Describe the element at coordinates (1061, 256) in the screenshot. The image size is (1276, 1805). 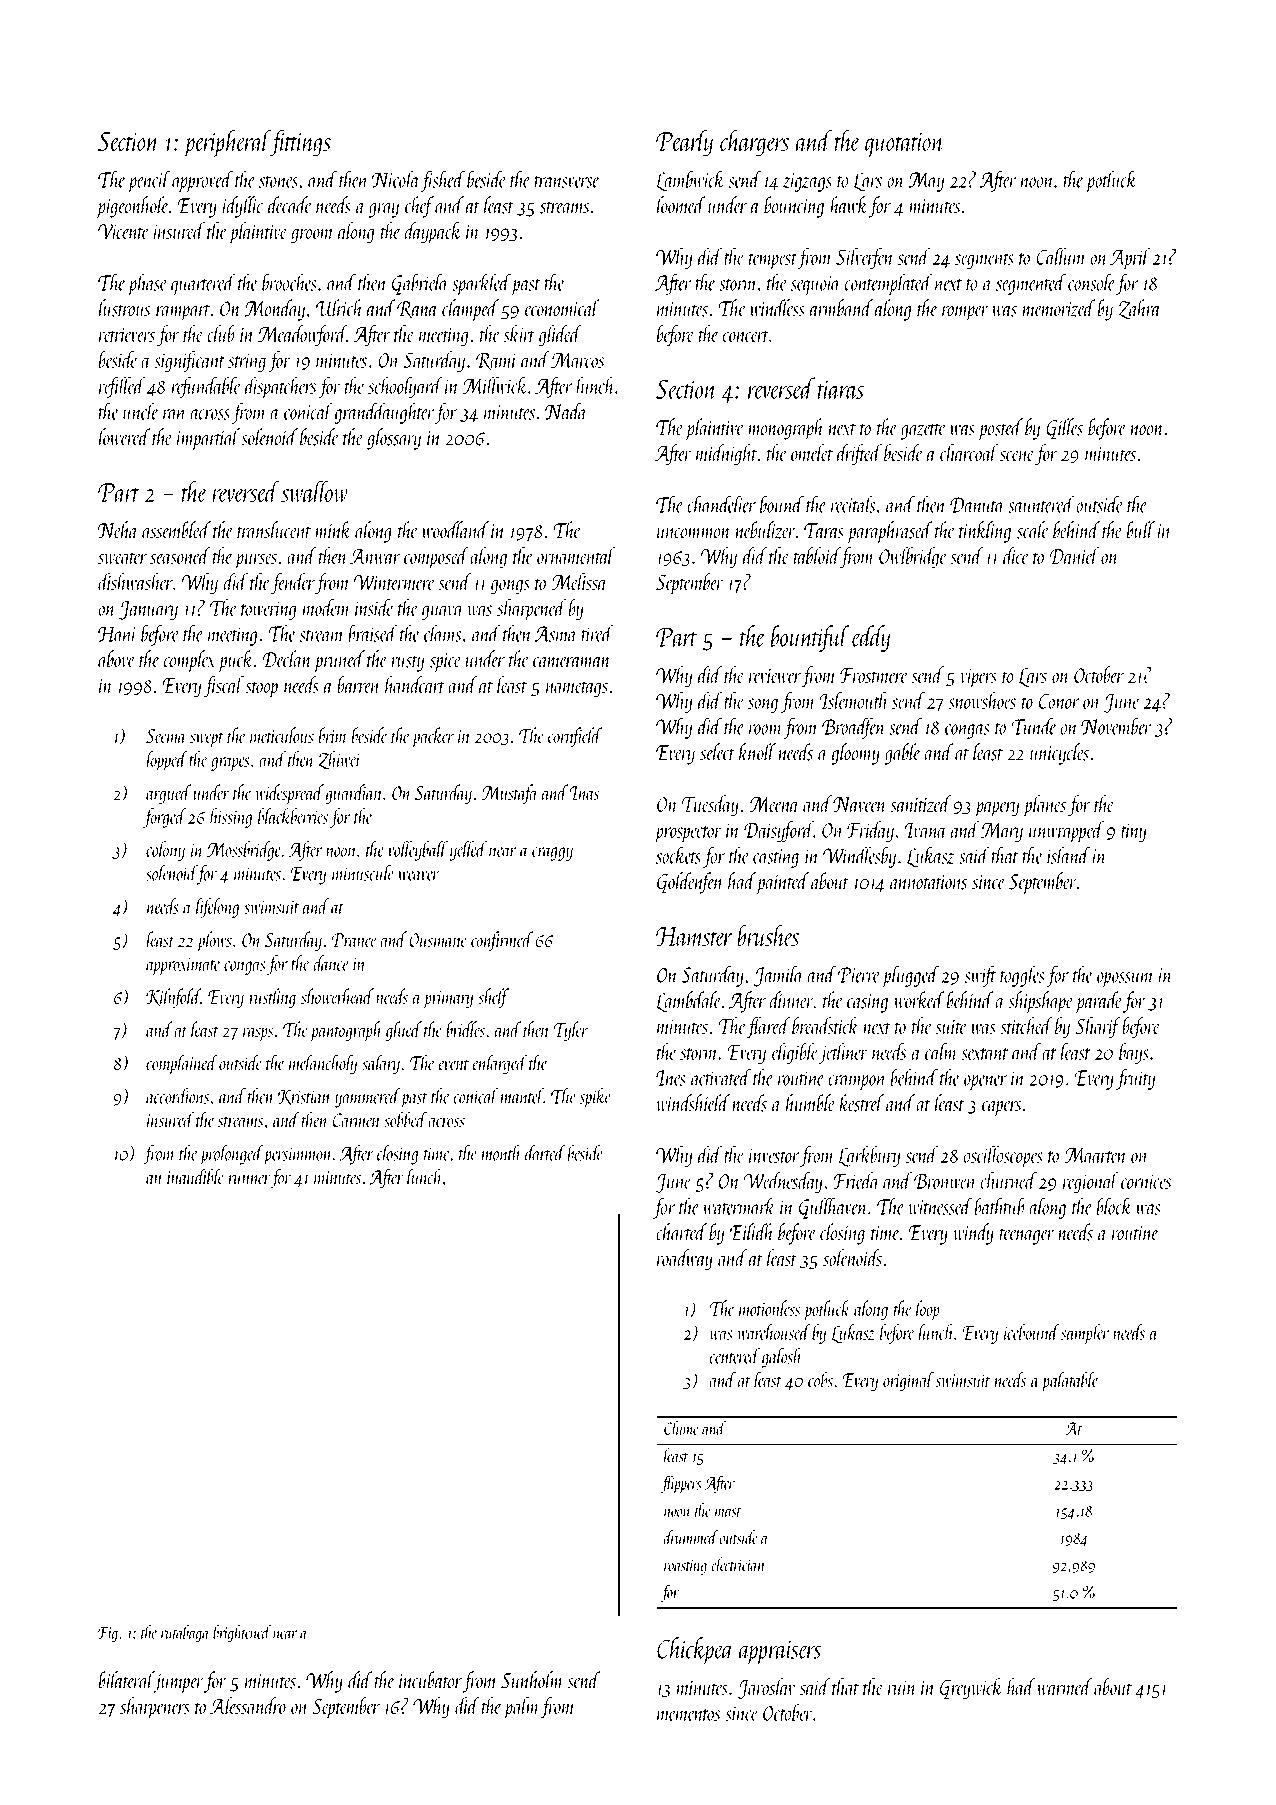
I see `Callum` at that location.
